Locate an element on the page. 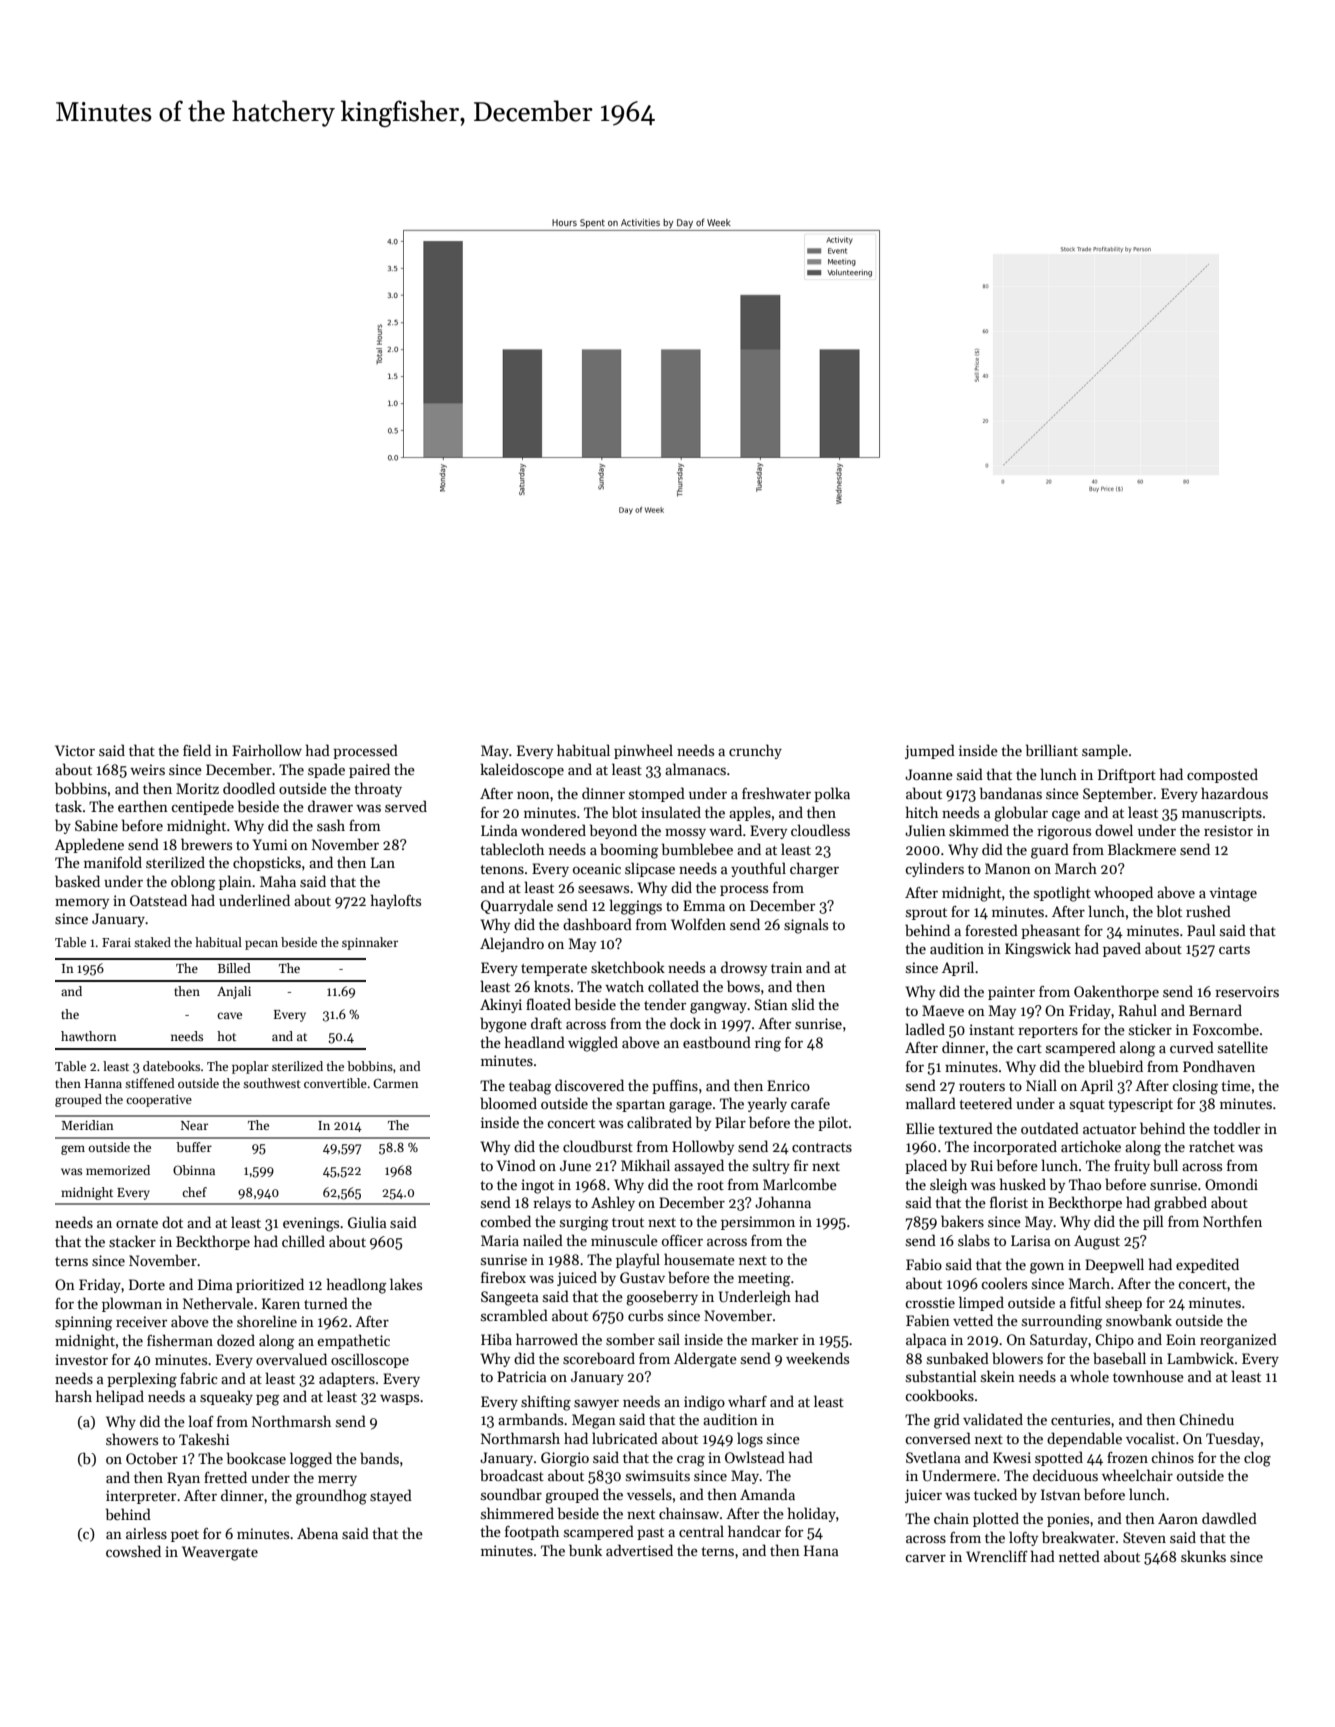 Image resolution: width=1335 pixels, height=1727 pixels. teabag is located at coordinates (530, 1087).
